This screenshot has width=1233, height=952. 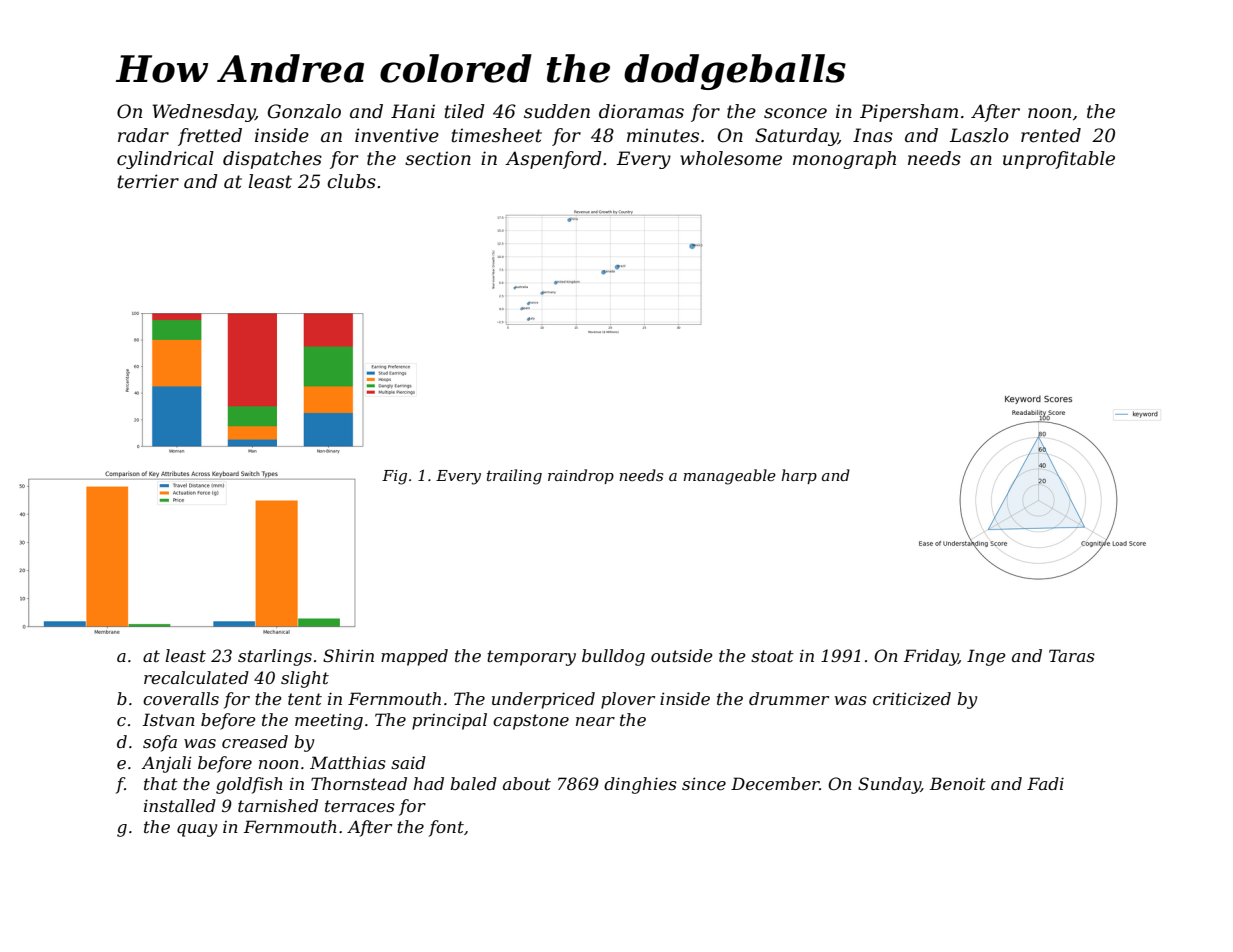 I want to click on wholesome, so click(x=731, y=158).
